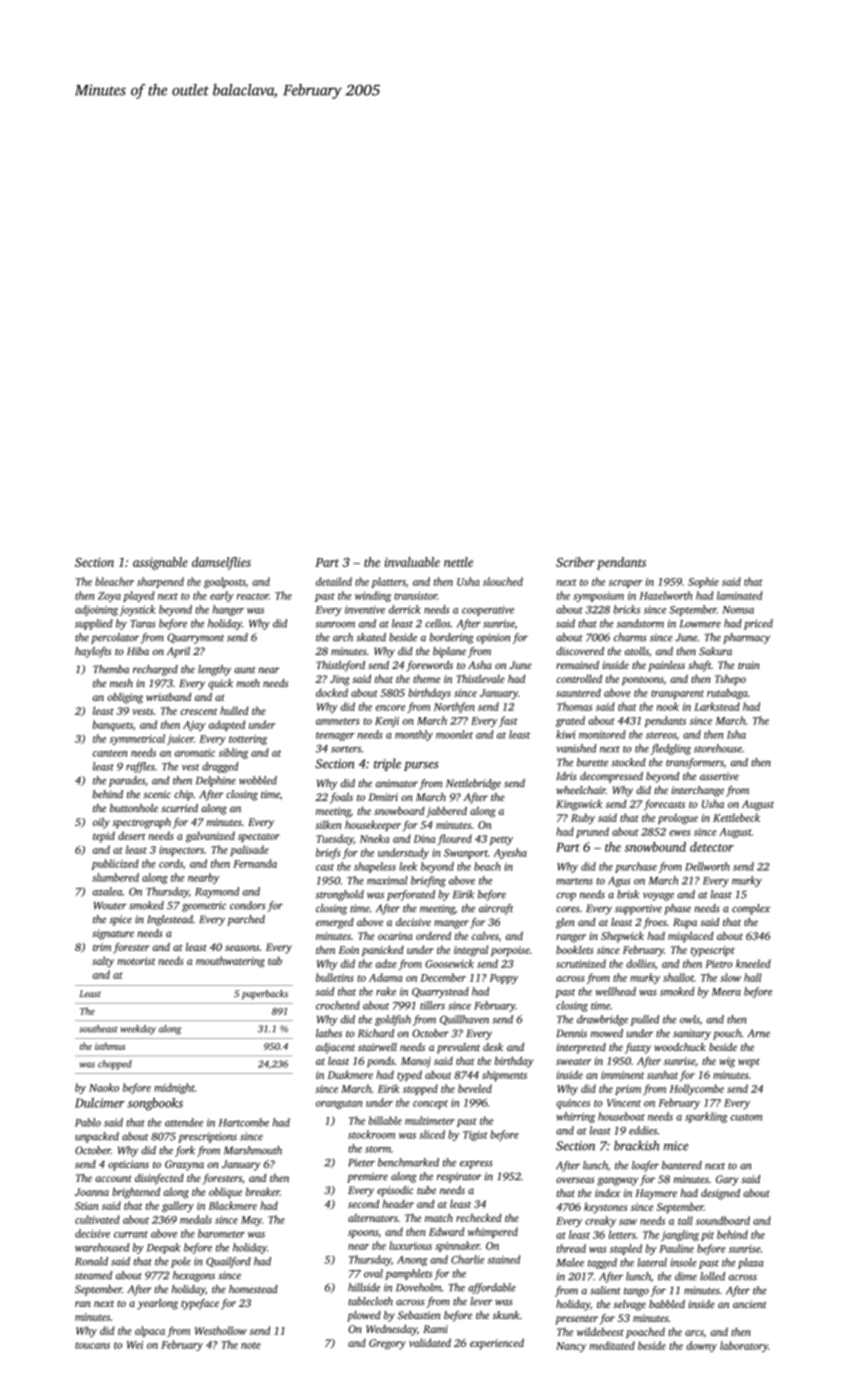 This document has width=849, height=1400. I want to click on Lowmere, so click(700, 624).
